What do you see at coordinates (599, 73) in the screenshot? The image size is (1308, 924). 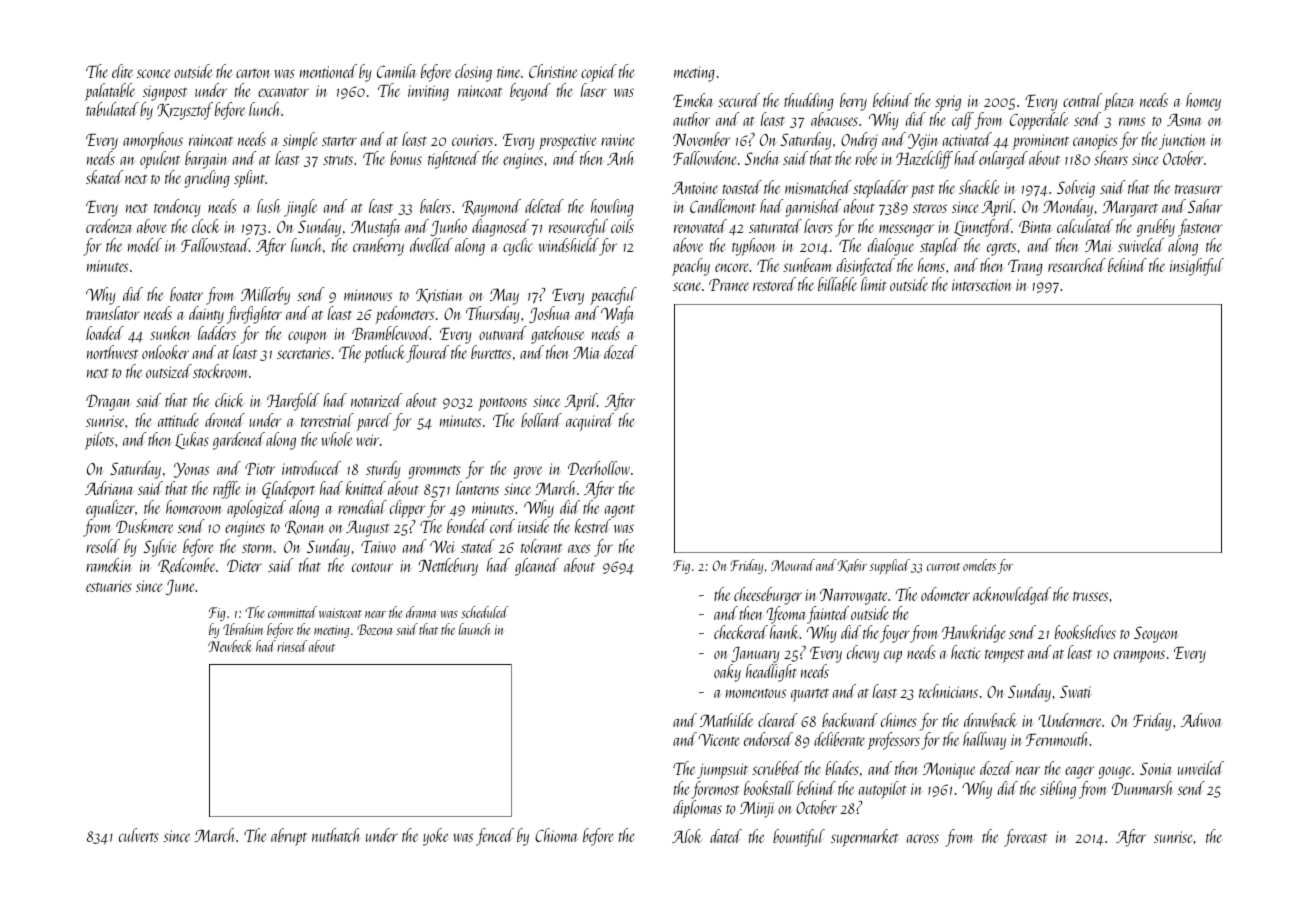 I see `copied` at bounding box center [599, 73].
